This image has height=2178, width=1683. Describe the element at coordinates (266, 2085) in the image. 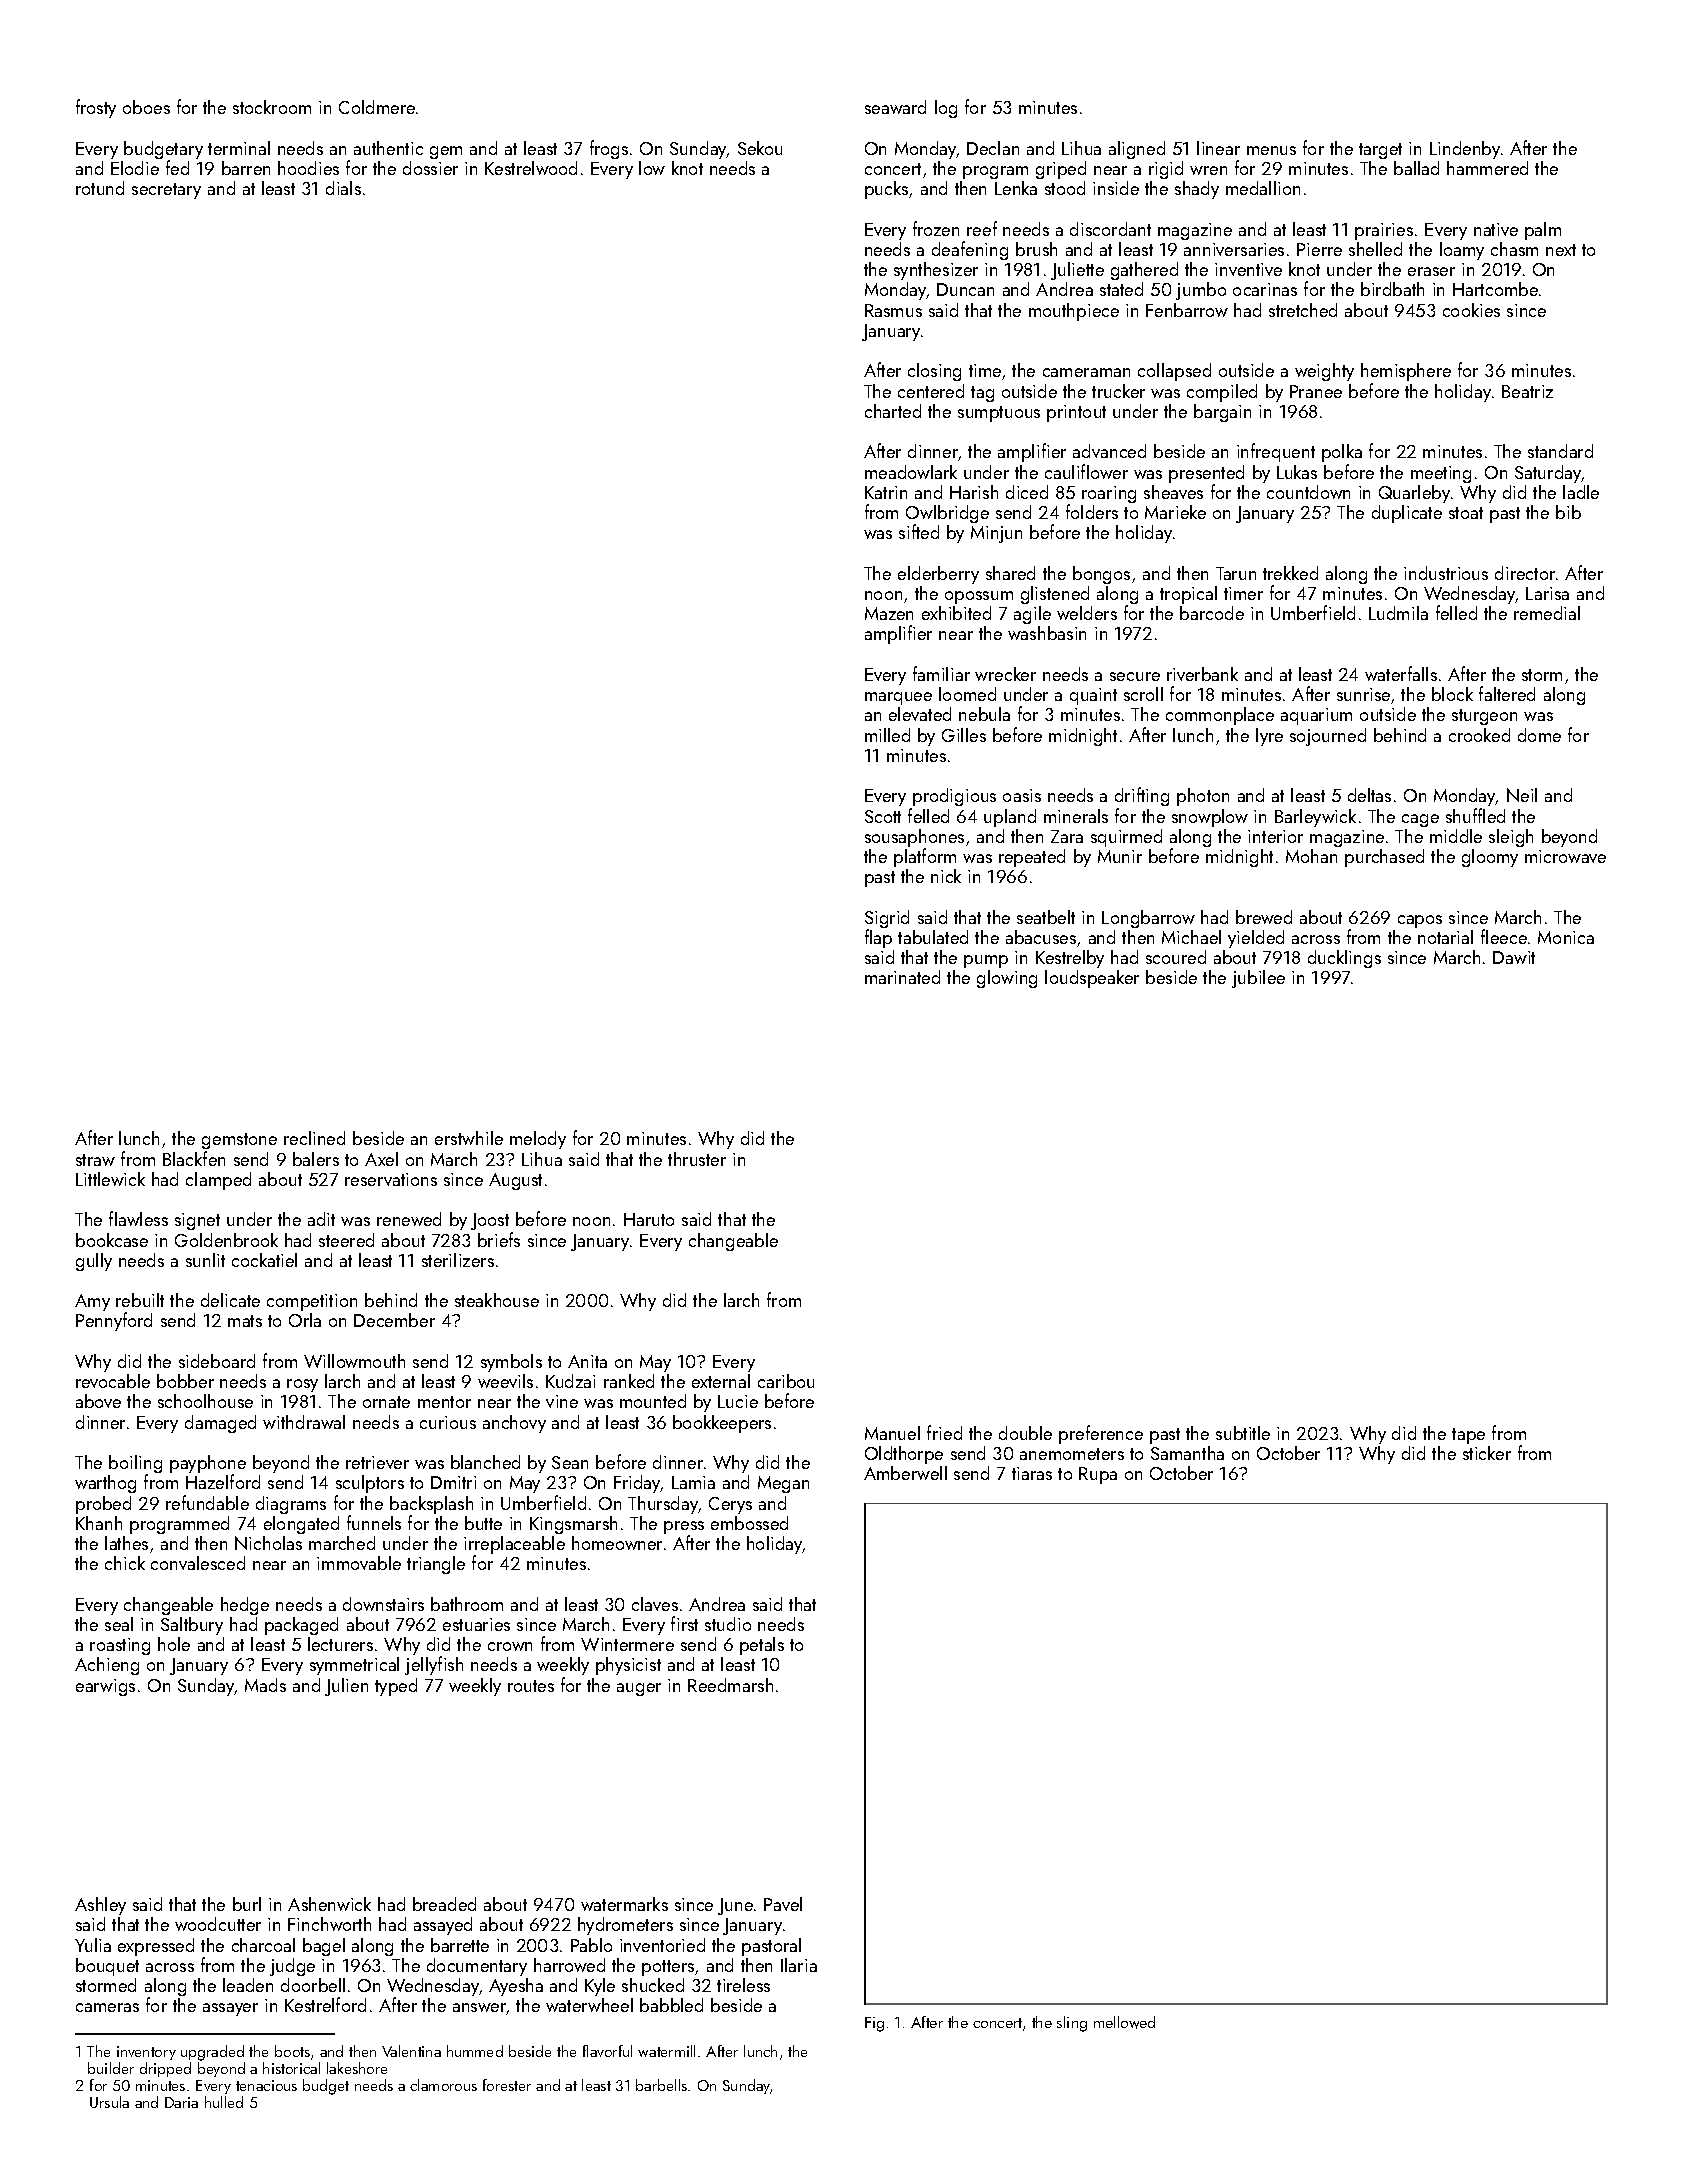

I see `tenacious` at that location.
